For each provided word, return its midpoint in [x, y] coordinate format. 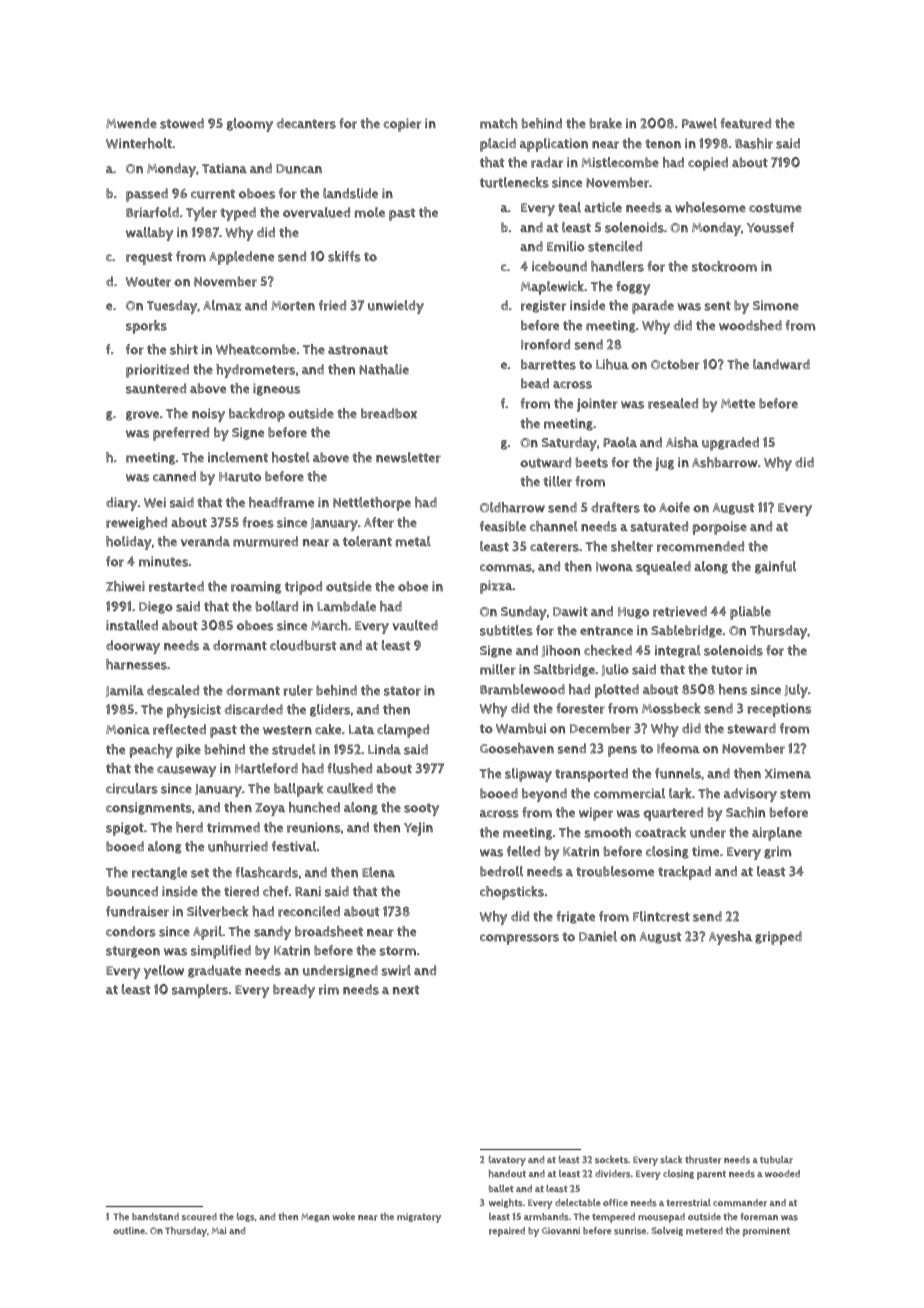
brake [606, 123]
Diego [156, 607]
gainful [775, 567]
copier [402, 125]
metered [704, 1231]
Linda [384, 749]
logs [246, 1217]
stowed [182, 123]
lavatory [507, 1161]
